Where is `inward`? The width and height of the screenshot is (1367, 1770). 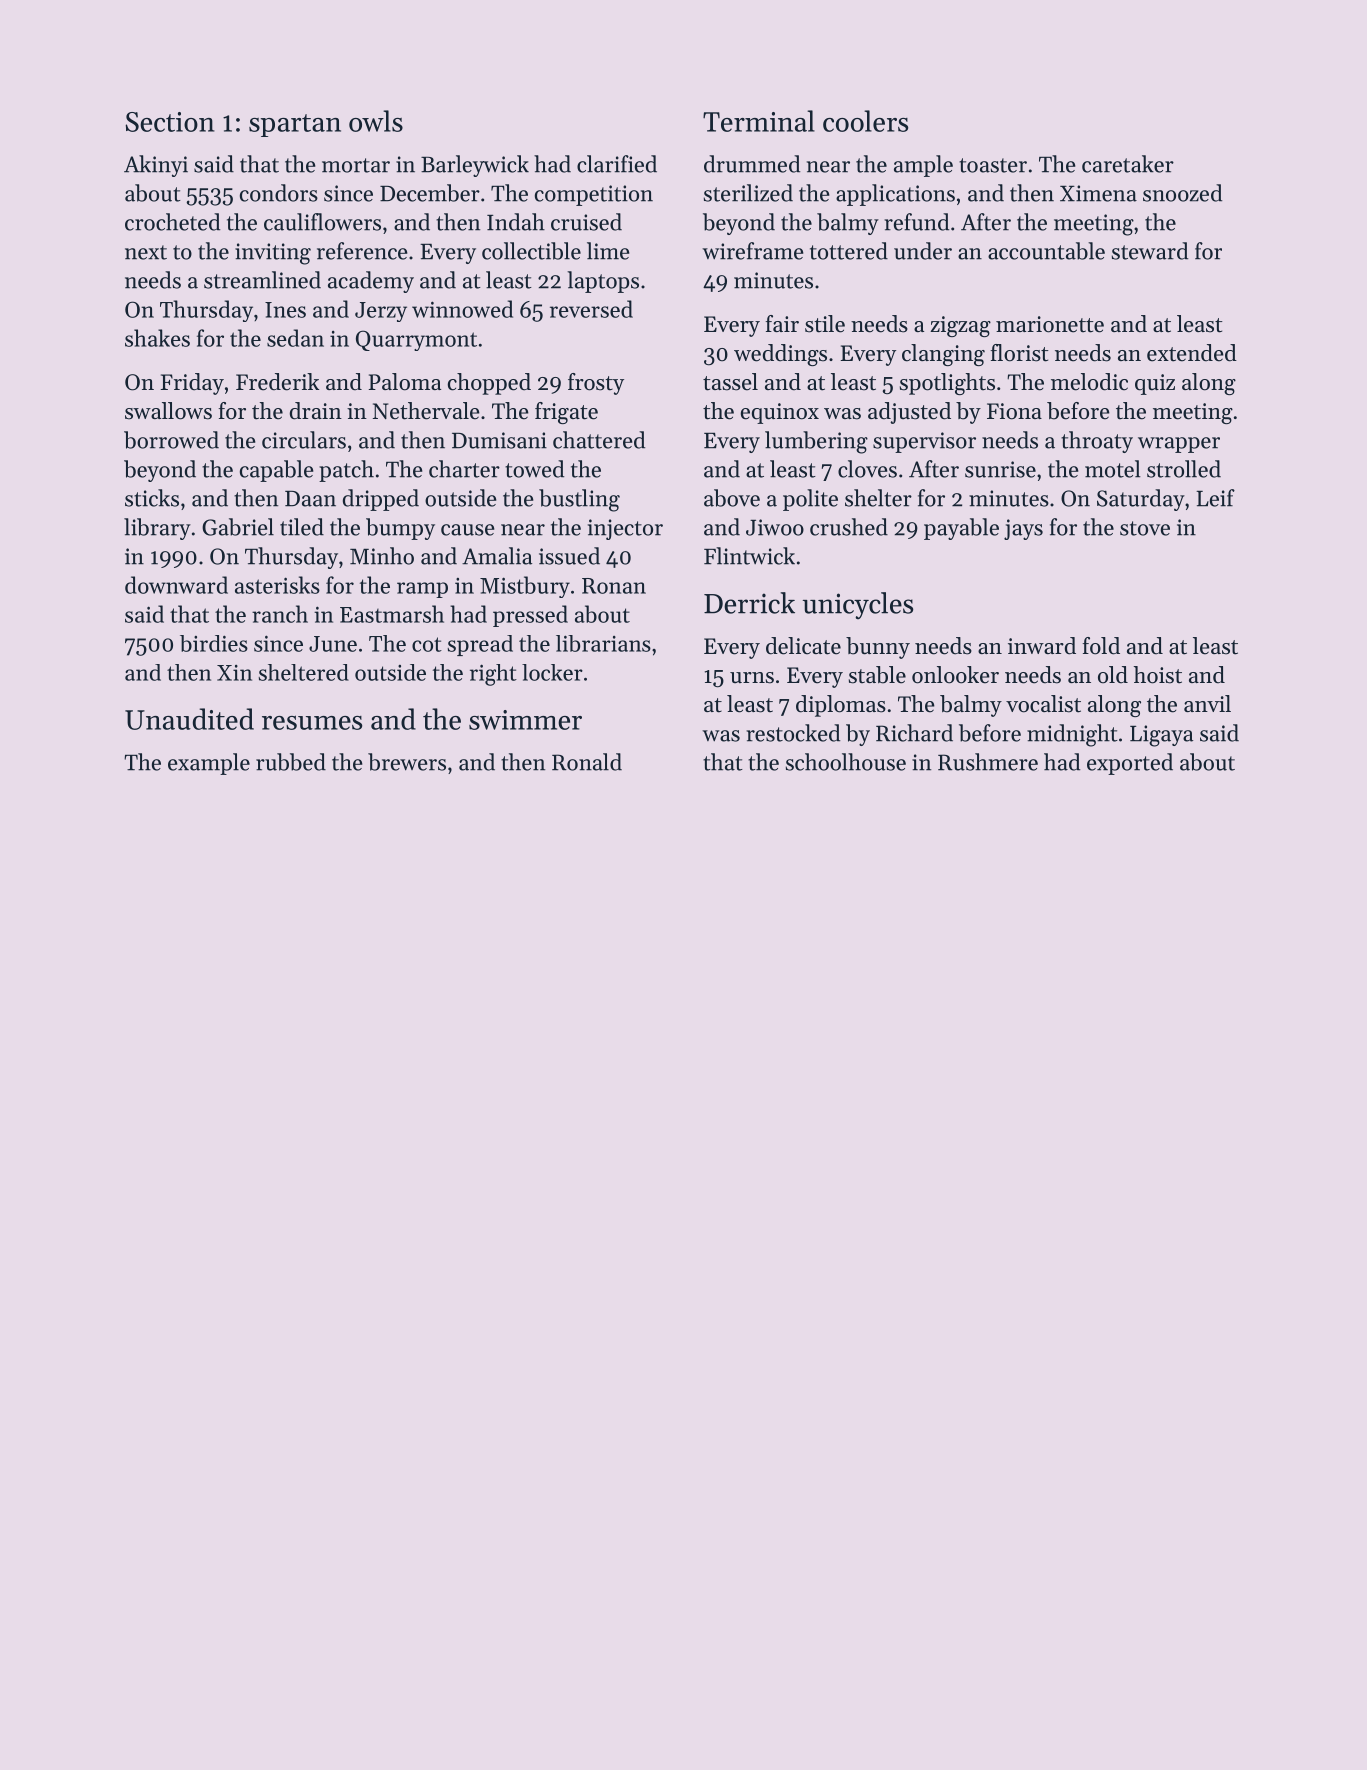 inward is located at coordinates (1042, 646).
